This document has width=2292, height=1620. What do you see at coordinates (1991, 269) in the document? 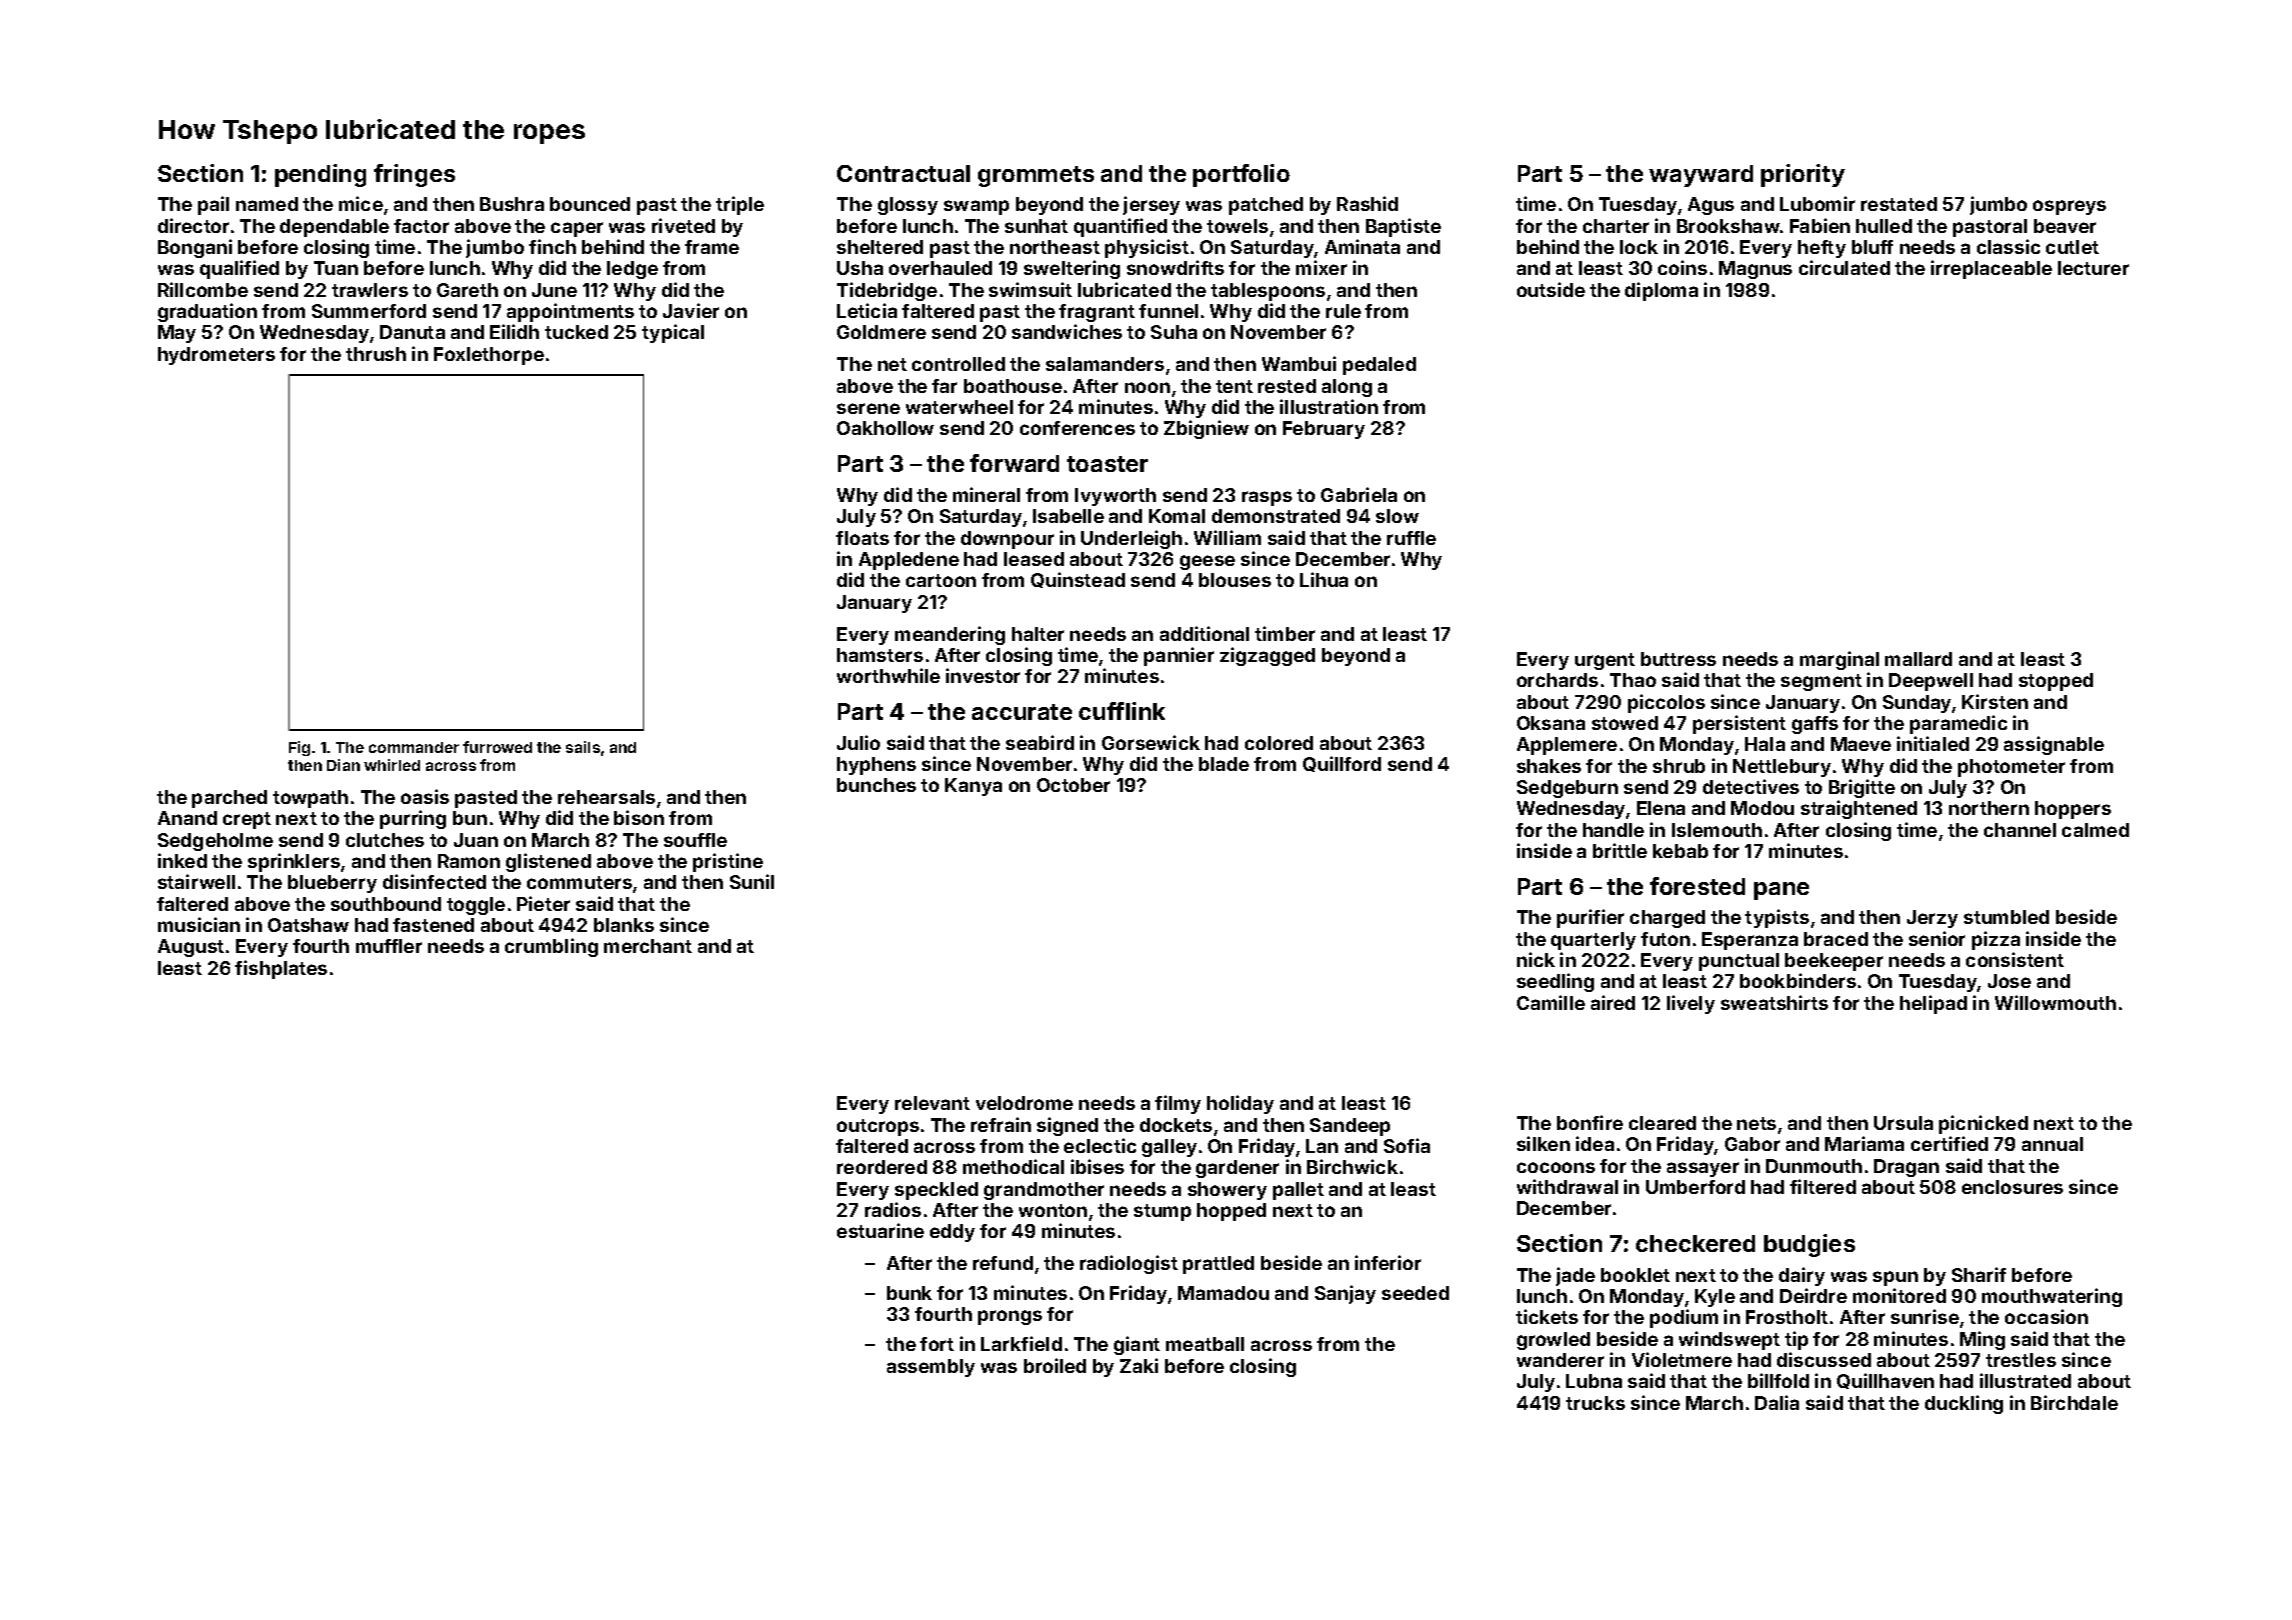
I see `irreplaceable` at bounding box center [1991, 269].
